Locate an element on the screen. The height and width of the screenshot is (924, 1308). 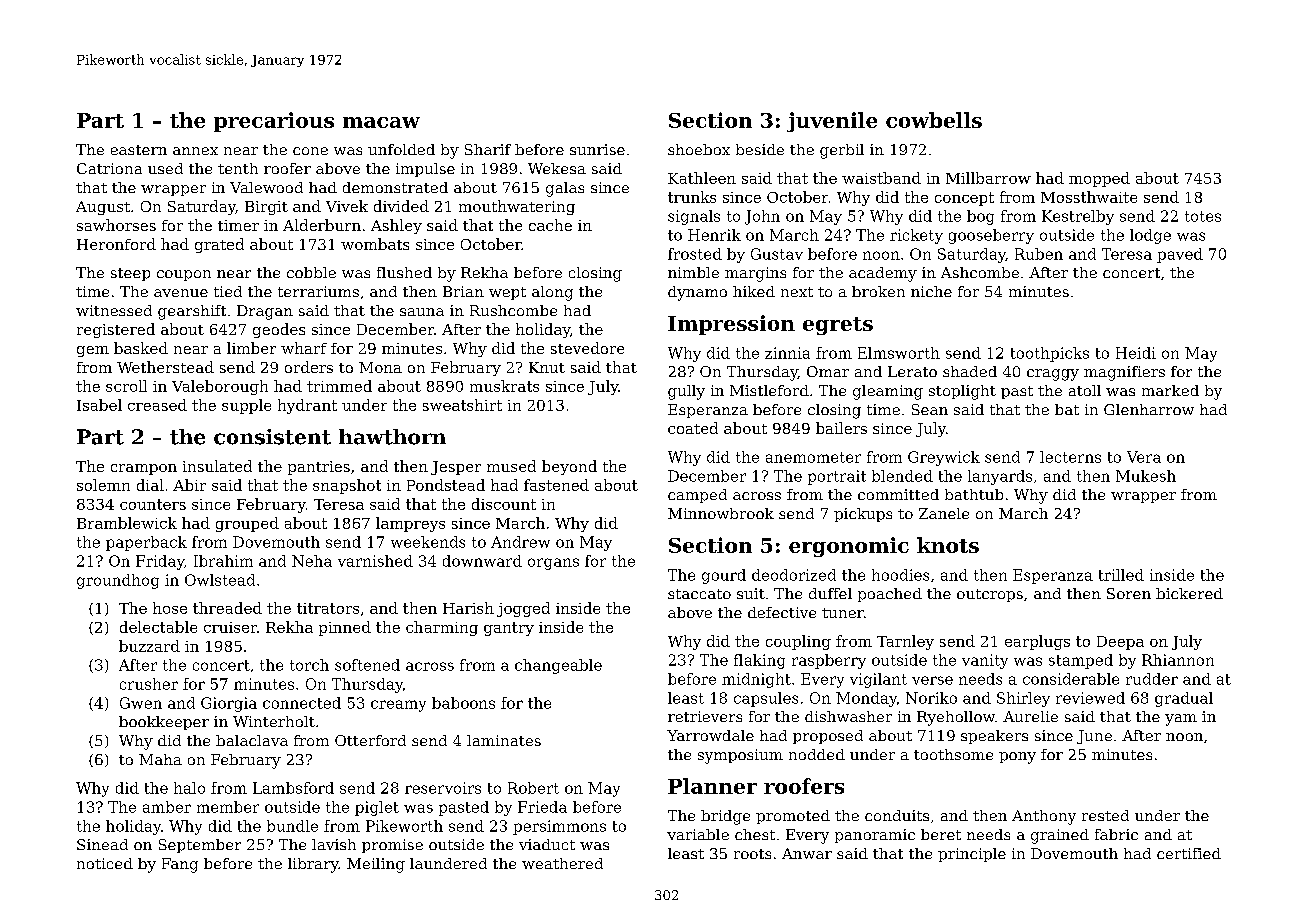
Minnowbrook is located at coordinates (721, 513).
